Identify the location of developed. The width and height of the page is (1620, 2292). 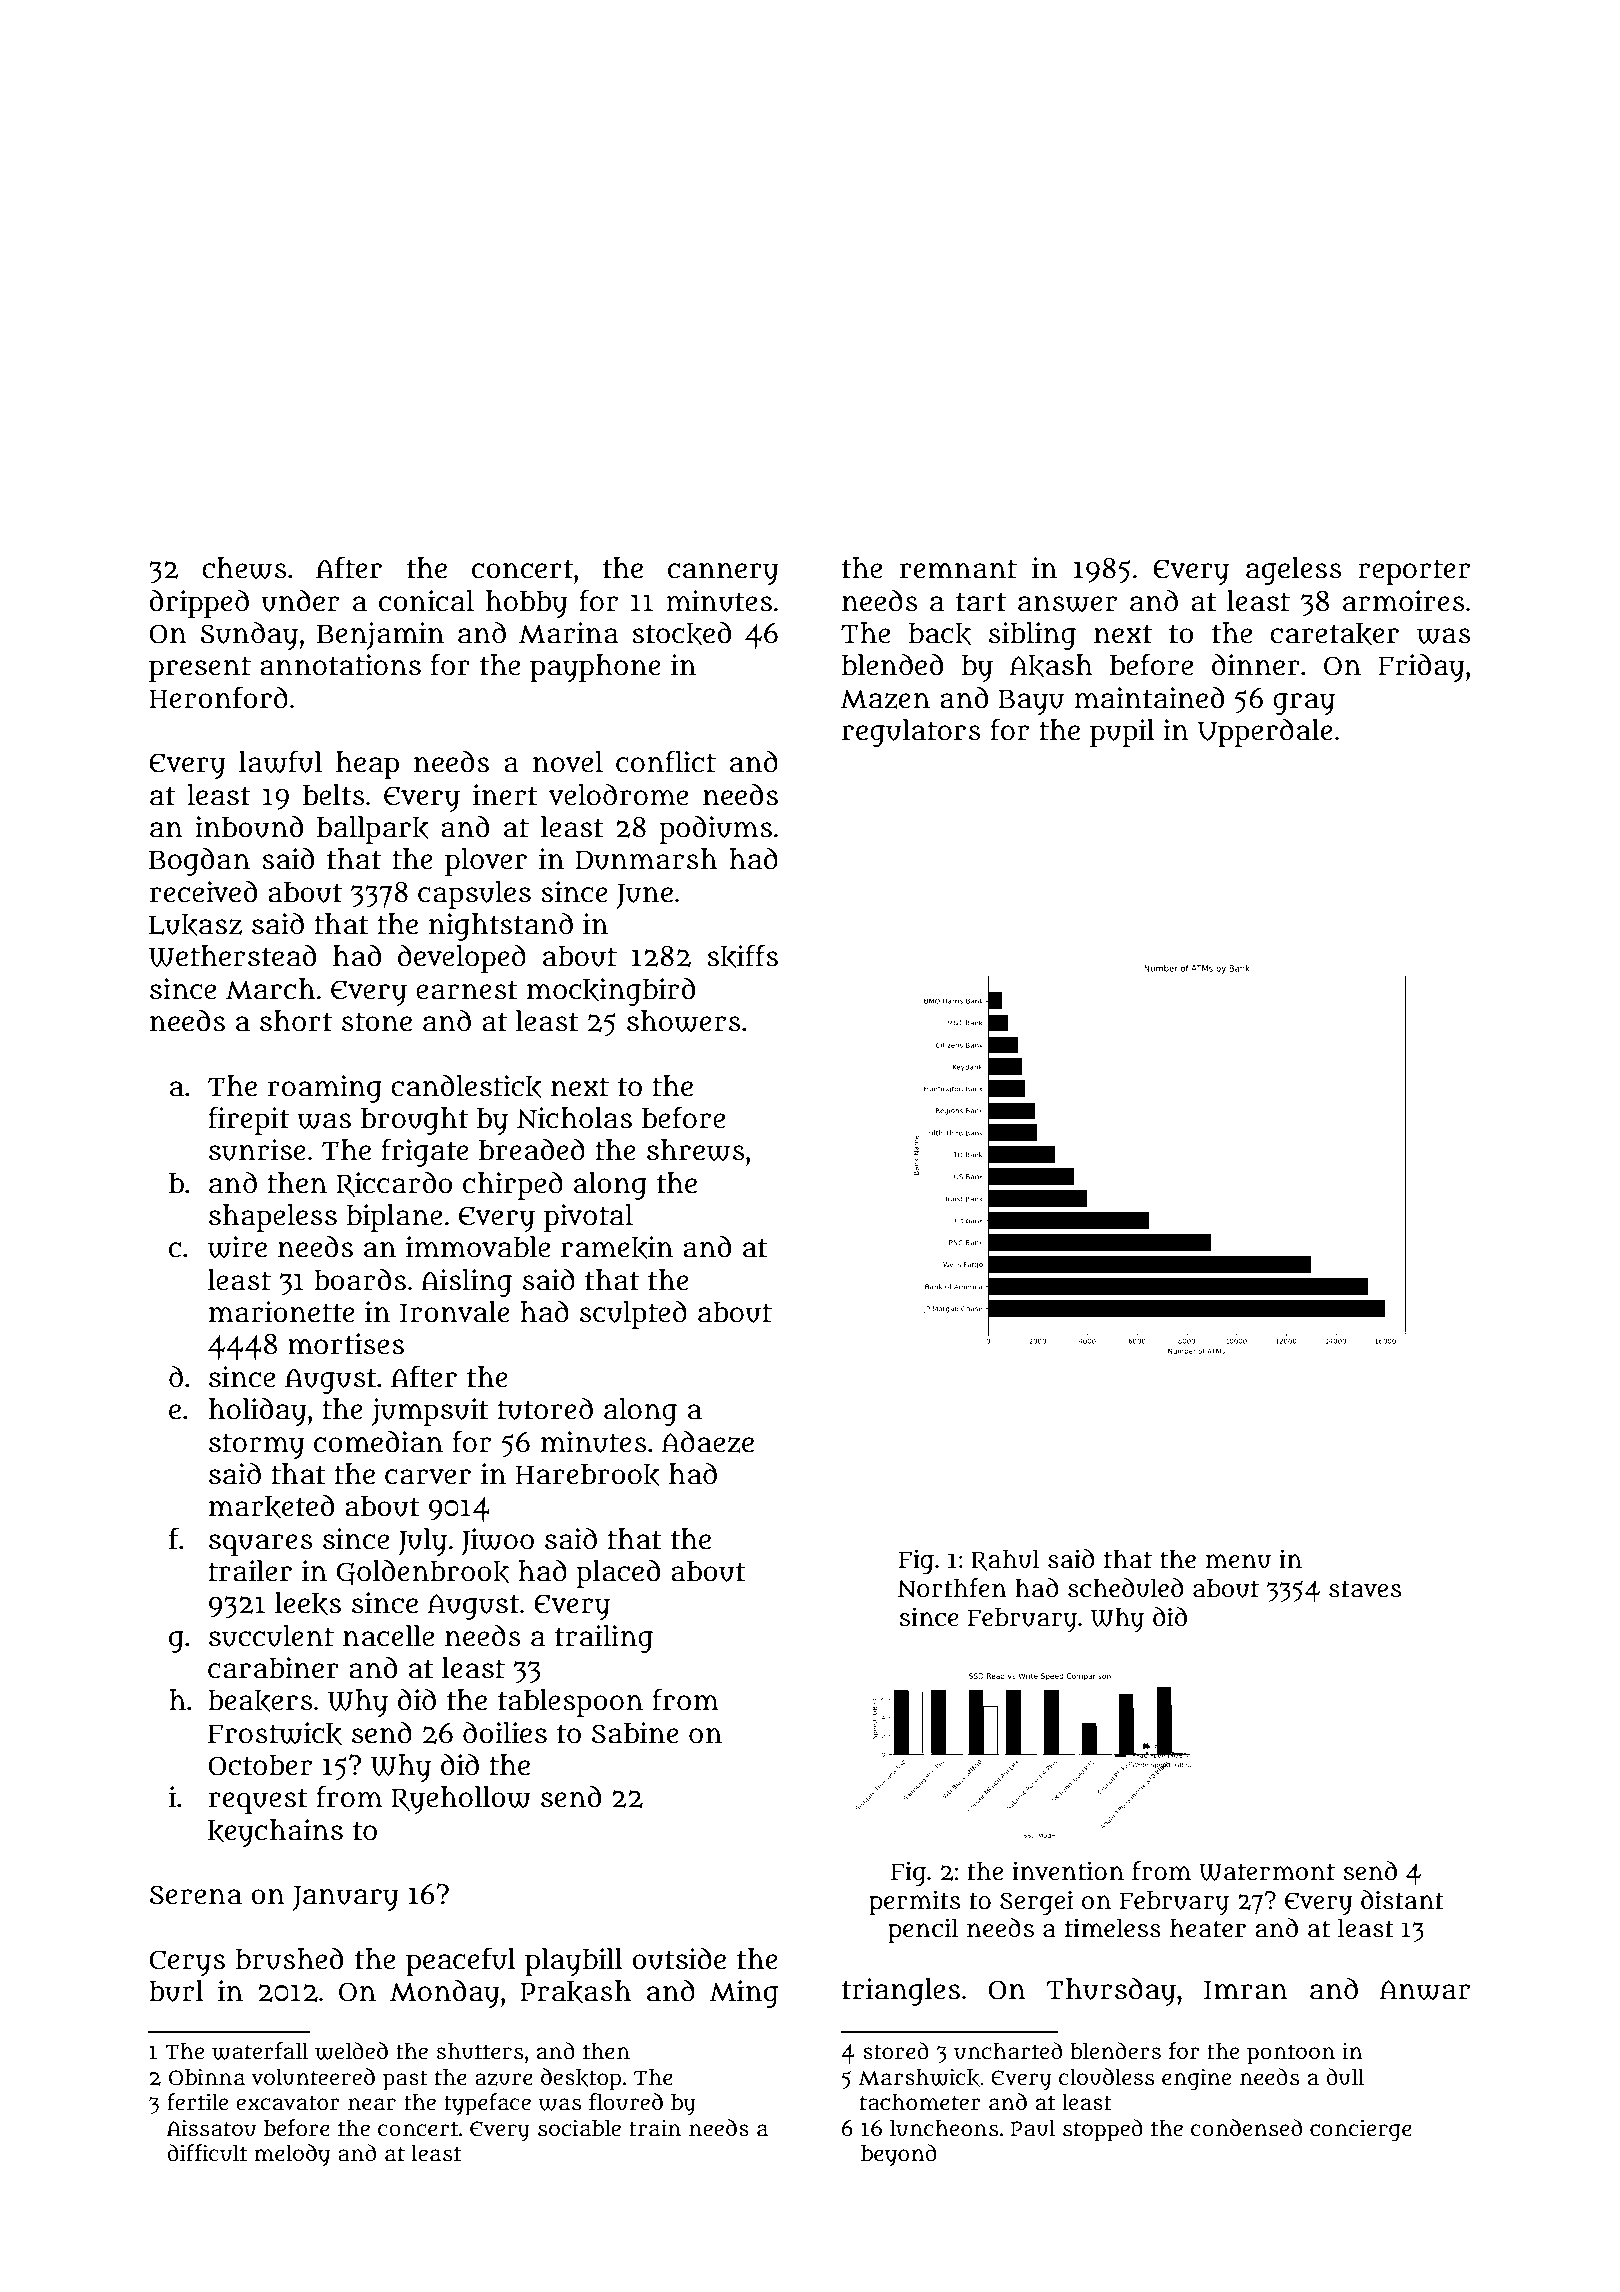
(462, 959).
